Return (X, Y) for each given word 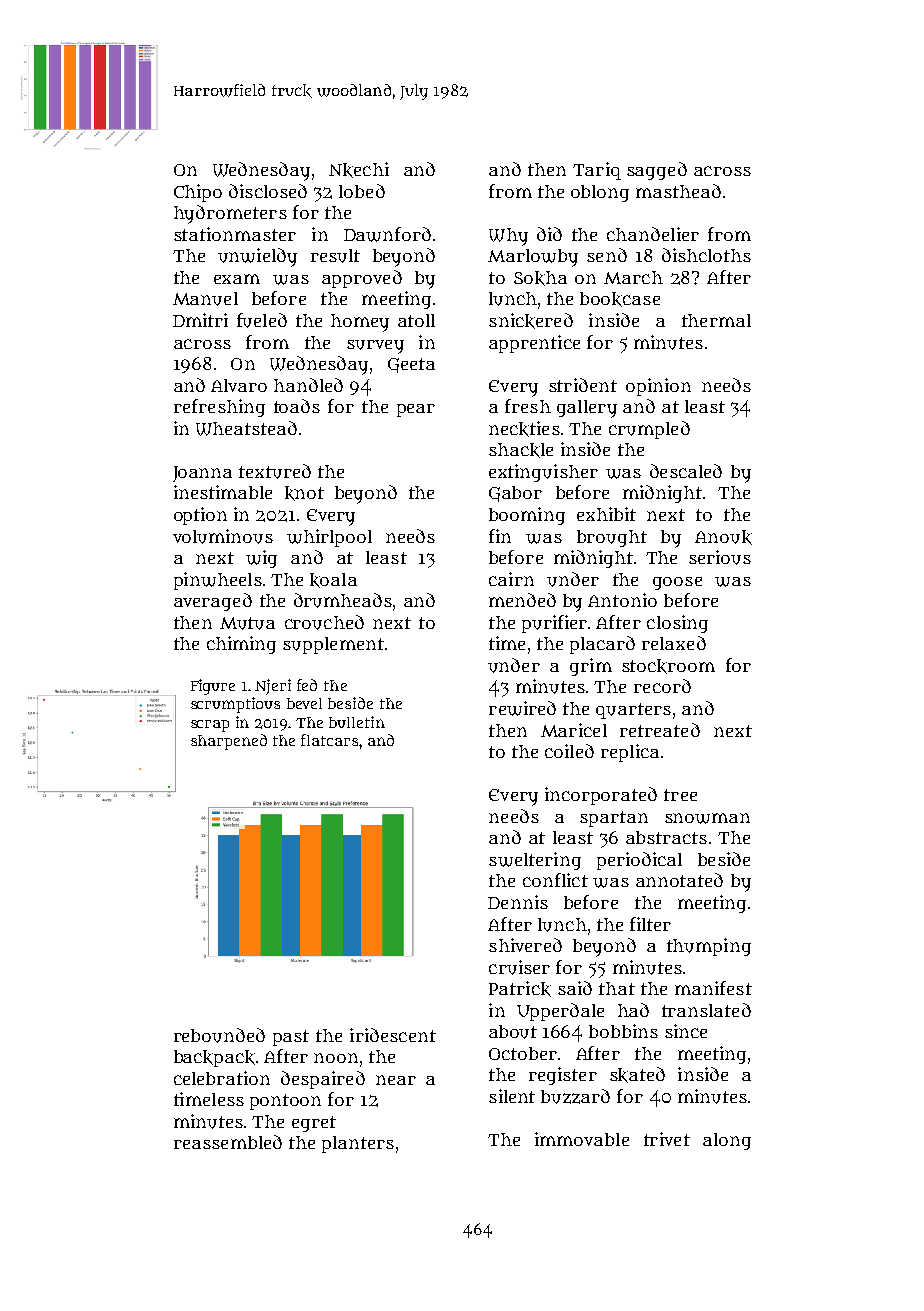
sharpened (229, 742)
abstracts (666, 837)
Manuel (205, 299)
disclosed (268, 191)
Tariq (597, 171)
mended (522, 600)
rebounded (219, 1035)
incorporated (601, 796)
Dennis (518, 902)
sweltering (535, 861)
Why (508, 237)
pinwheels (218, 581)
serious (720, 557)
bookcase (620, 299)
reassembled (228, 1142)
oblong (600, 193)
